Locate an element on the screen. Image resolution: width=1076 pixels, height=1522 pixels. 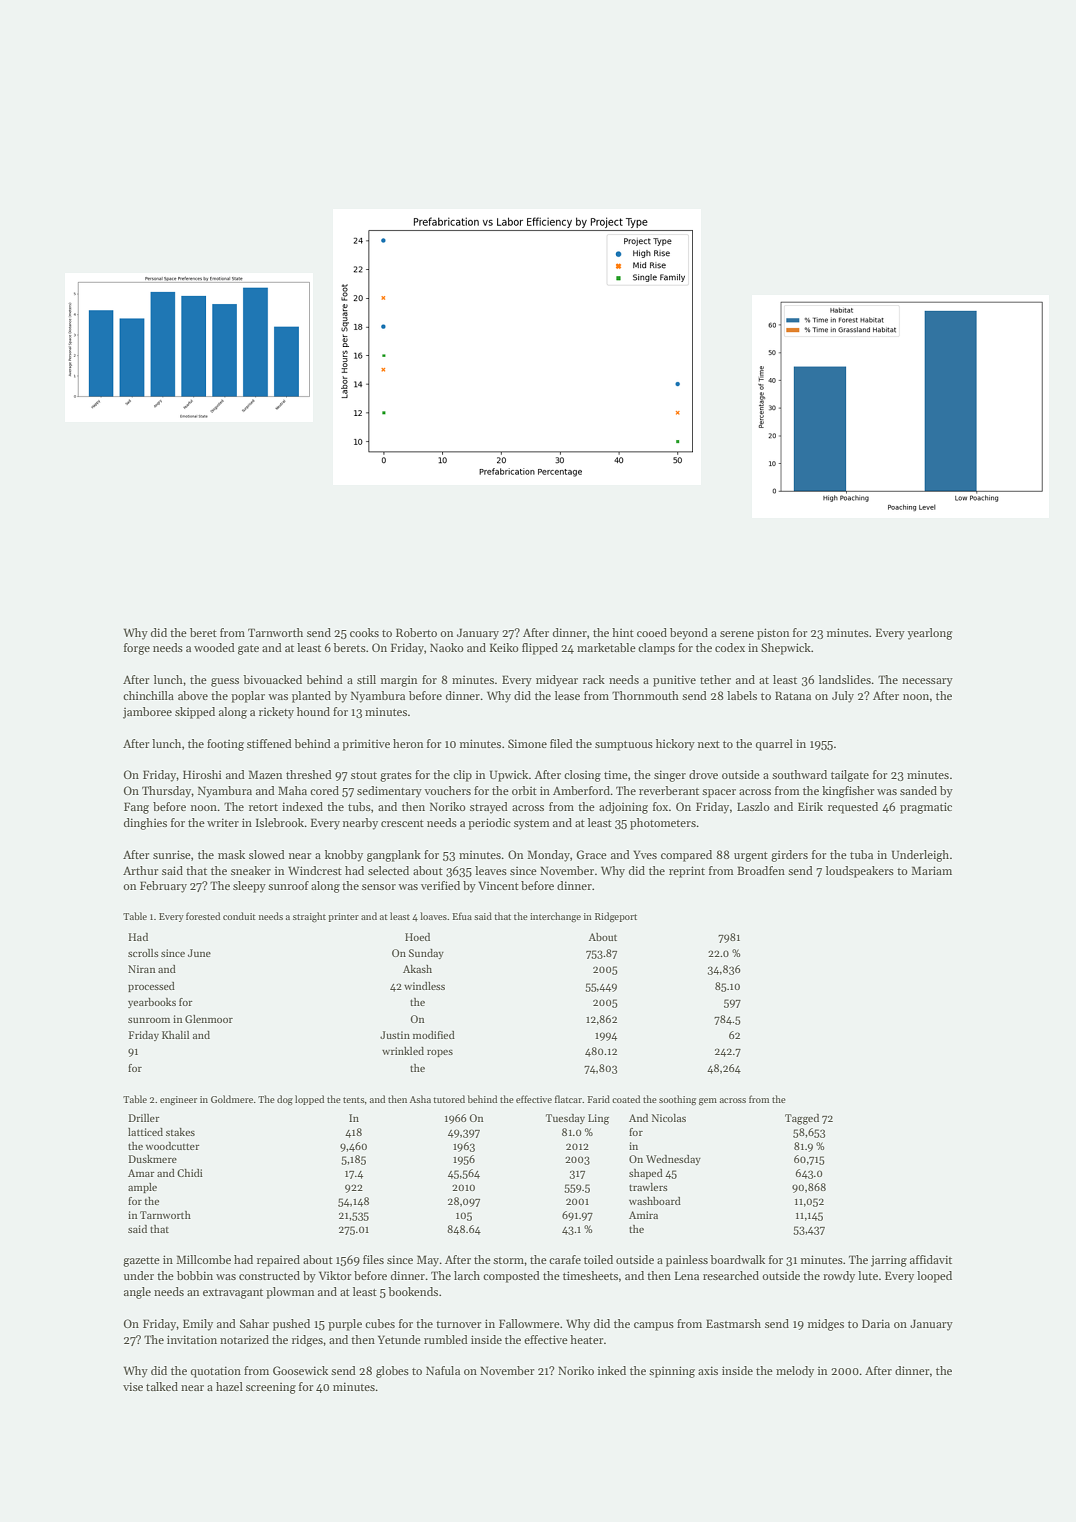
sanded is located at coordinates (918, 790).
